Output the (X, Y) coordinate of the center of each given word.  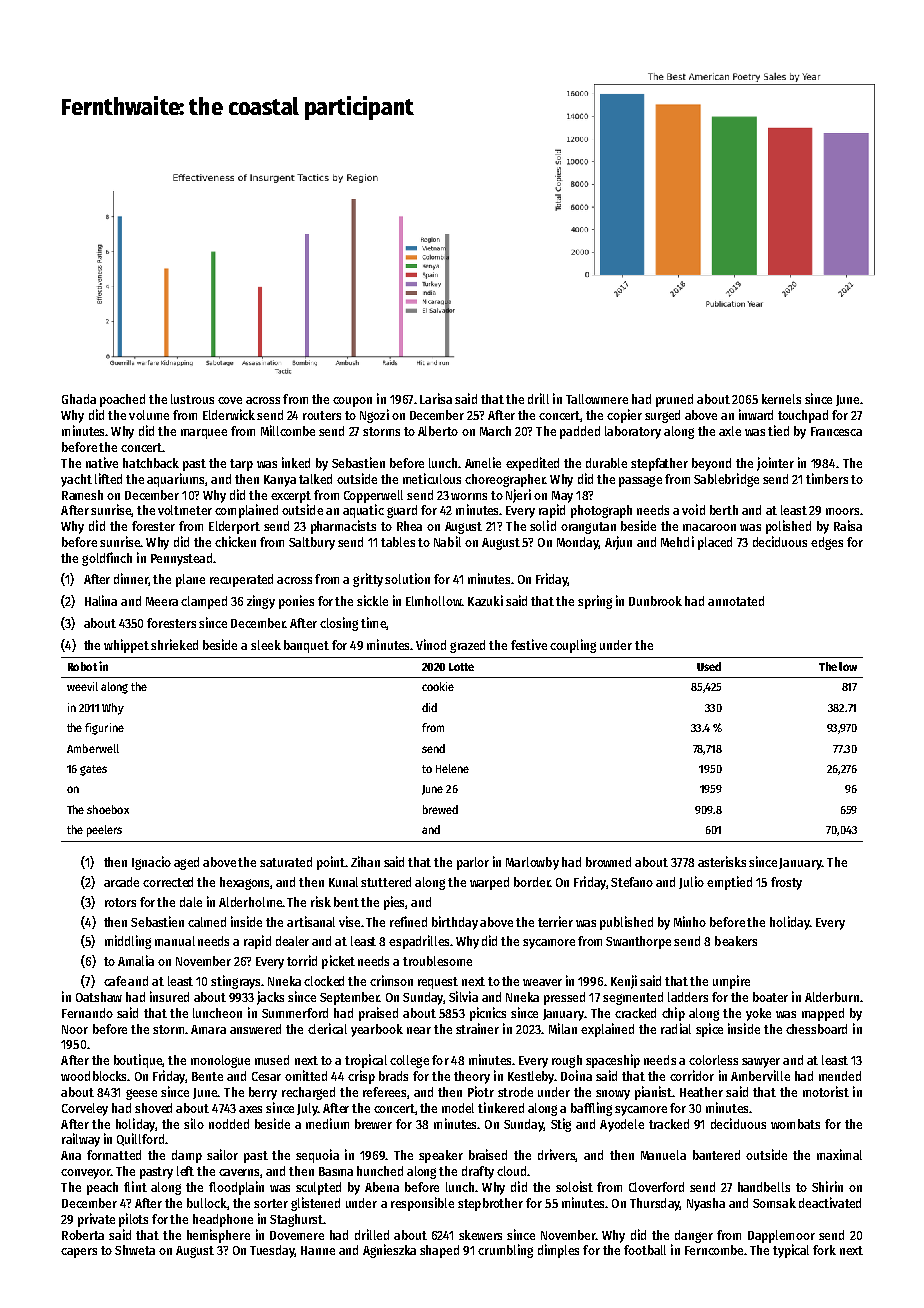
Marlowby (532, 863)
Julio (691, 882)
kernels (781, 399)
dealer (292, 941)
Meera (162, 601)
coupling (573, 646)
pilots (133, 1220)
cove (230, 400)
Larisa (436, 398)
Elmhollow (434, 601)
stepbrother (490, 1204)
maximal (839, 1154)
